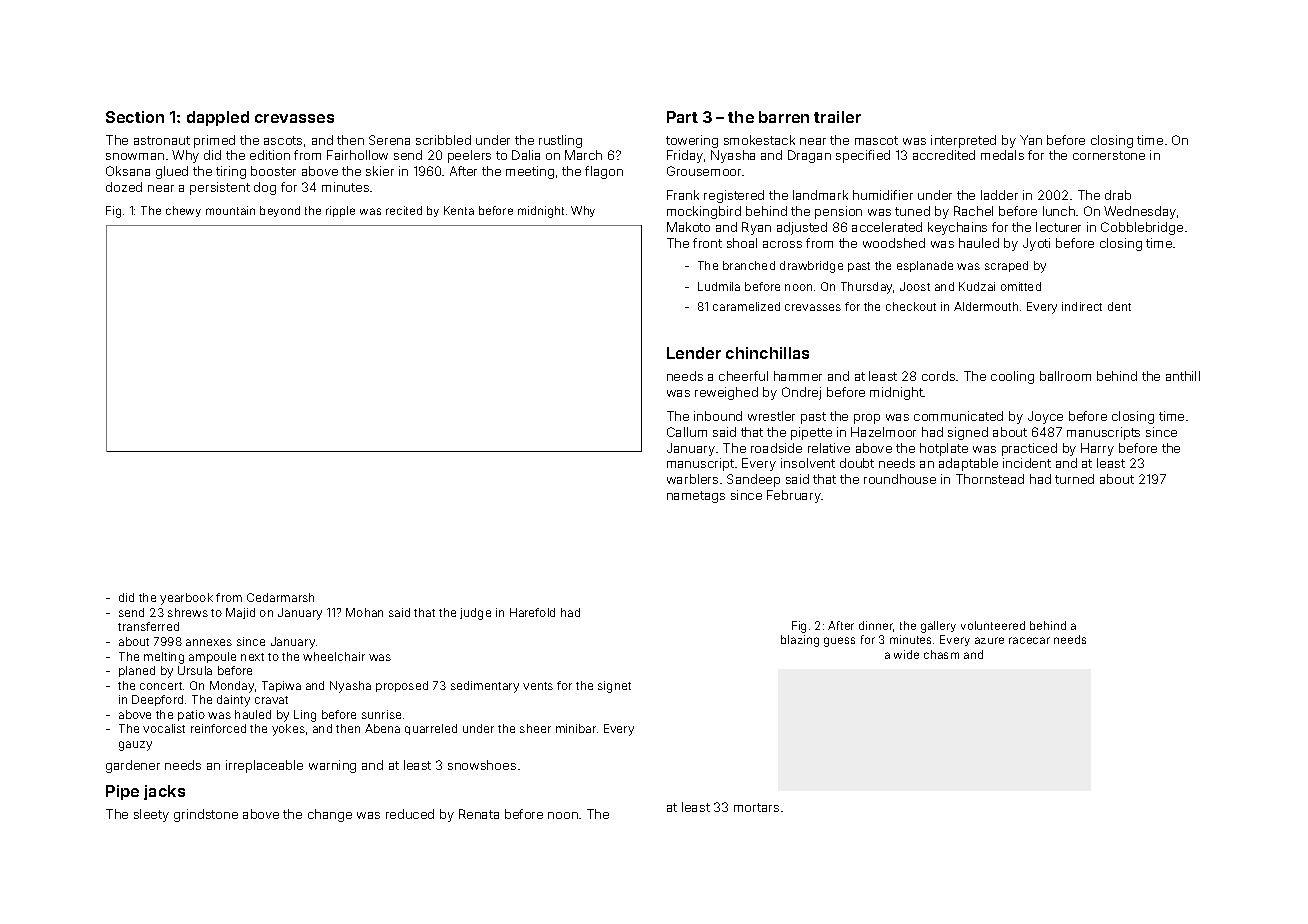 This screenshot has height=924, width=1308. What do you see at coordinates (288, 730) in the screenshot?
I see `yokes` at bounding box center [288, 730].
